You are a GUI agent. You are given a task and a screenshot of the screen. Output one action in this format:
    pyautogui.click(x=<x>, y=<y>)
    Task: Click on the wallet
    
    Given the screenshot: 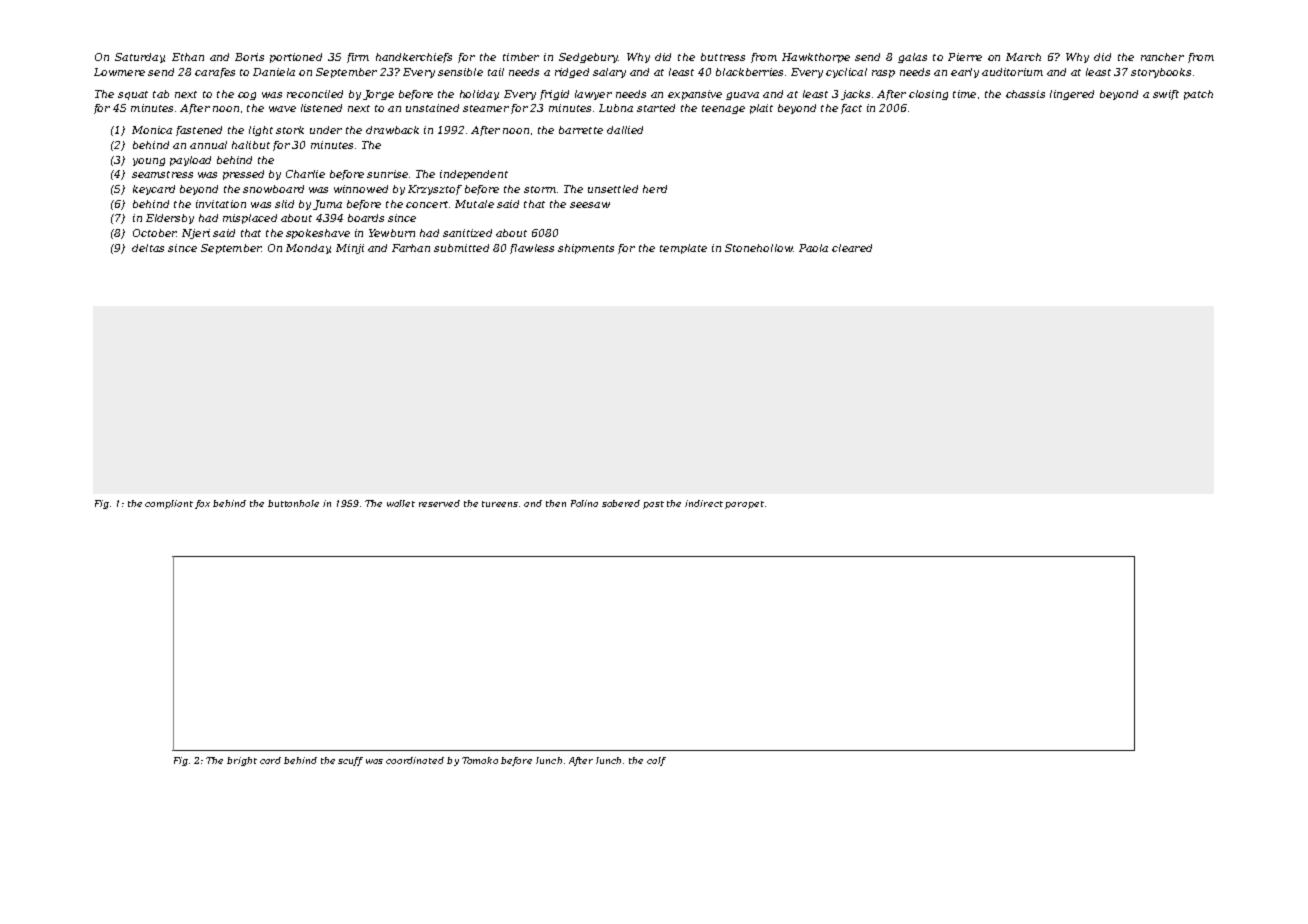 What is the action you would take?
    pyautogui.click(x=401, y=503)
